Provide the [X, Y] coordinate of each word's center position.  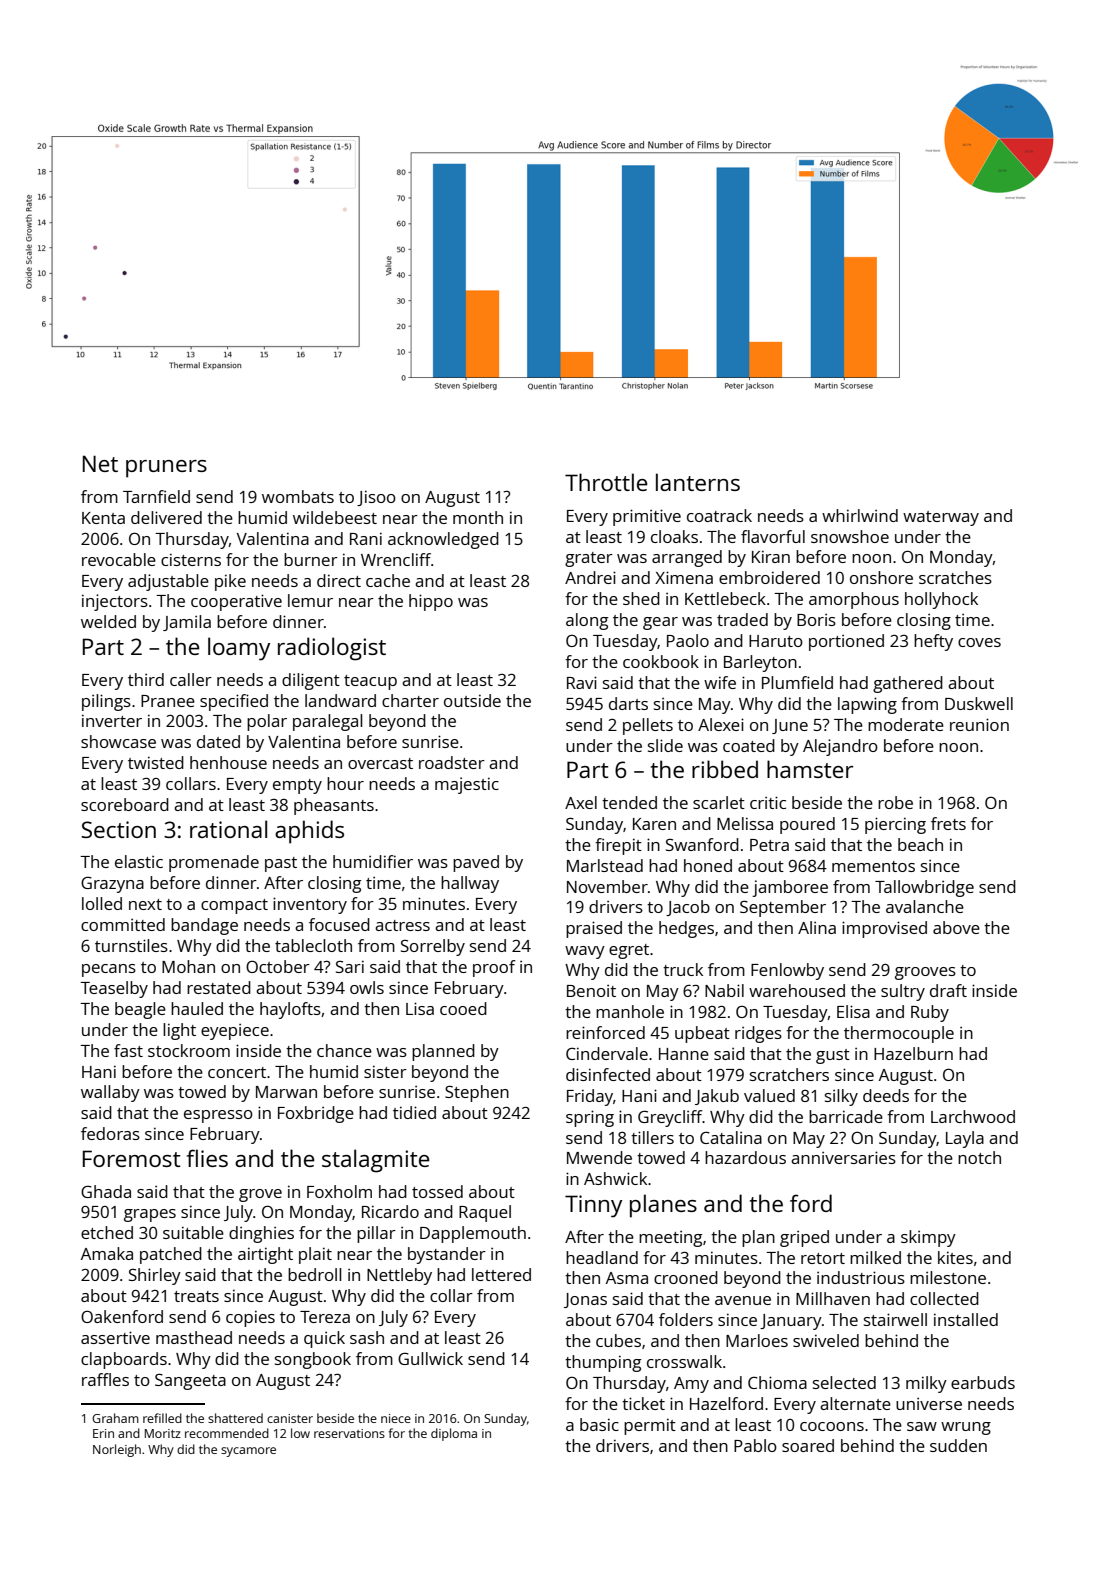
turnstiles [131, 945]
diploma [454, 1434]
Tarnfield [156, 496]
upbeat [702, 1034]
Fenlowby [787, 971]
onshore [881, 577]
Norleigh [117, 1450]
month [478, 517]
